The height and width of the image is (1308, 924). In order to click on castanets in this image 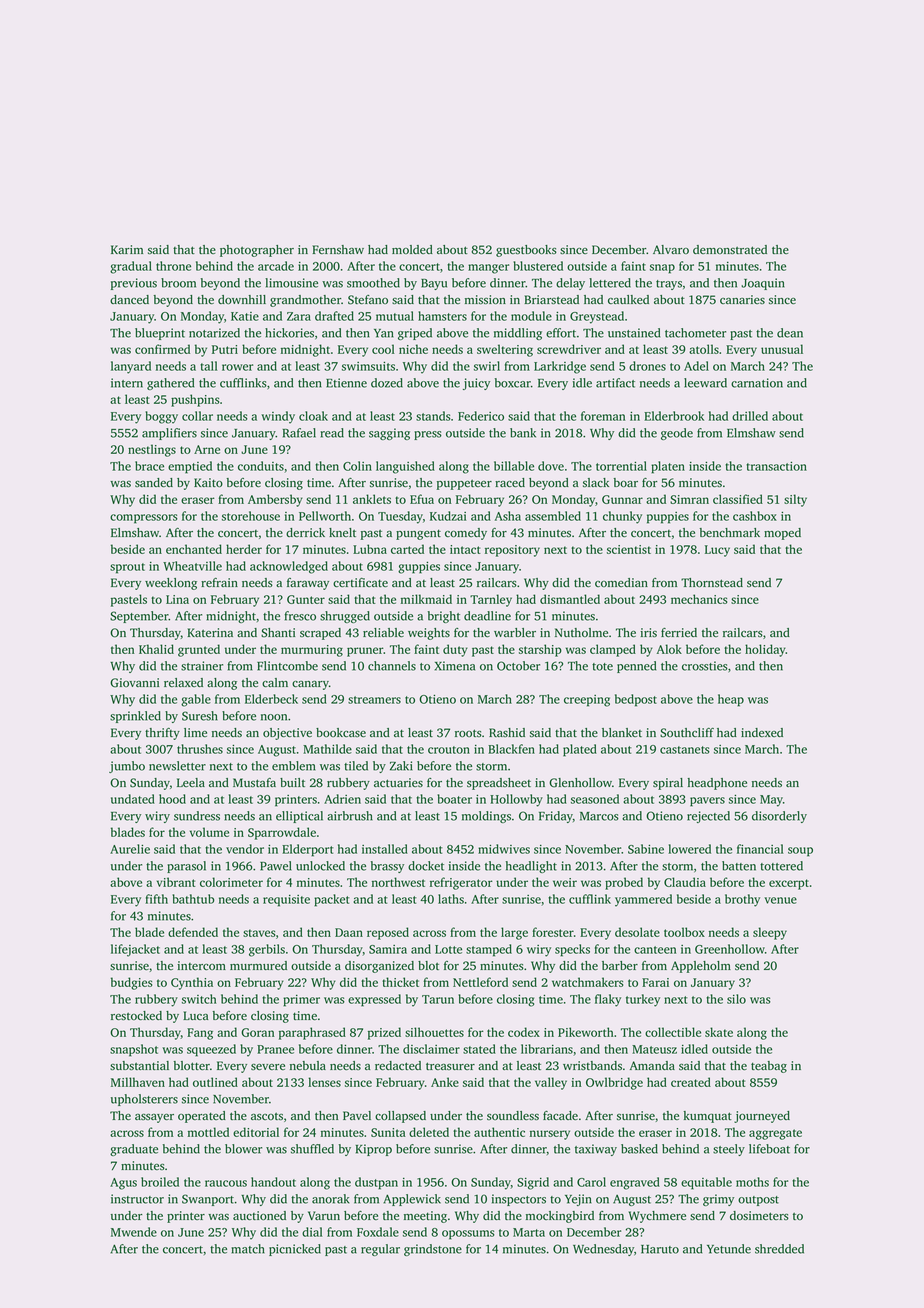, I will do `click(685, 750)`.
